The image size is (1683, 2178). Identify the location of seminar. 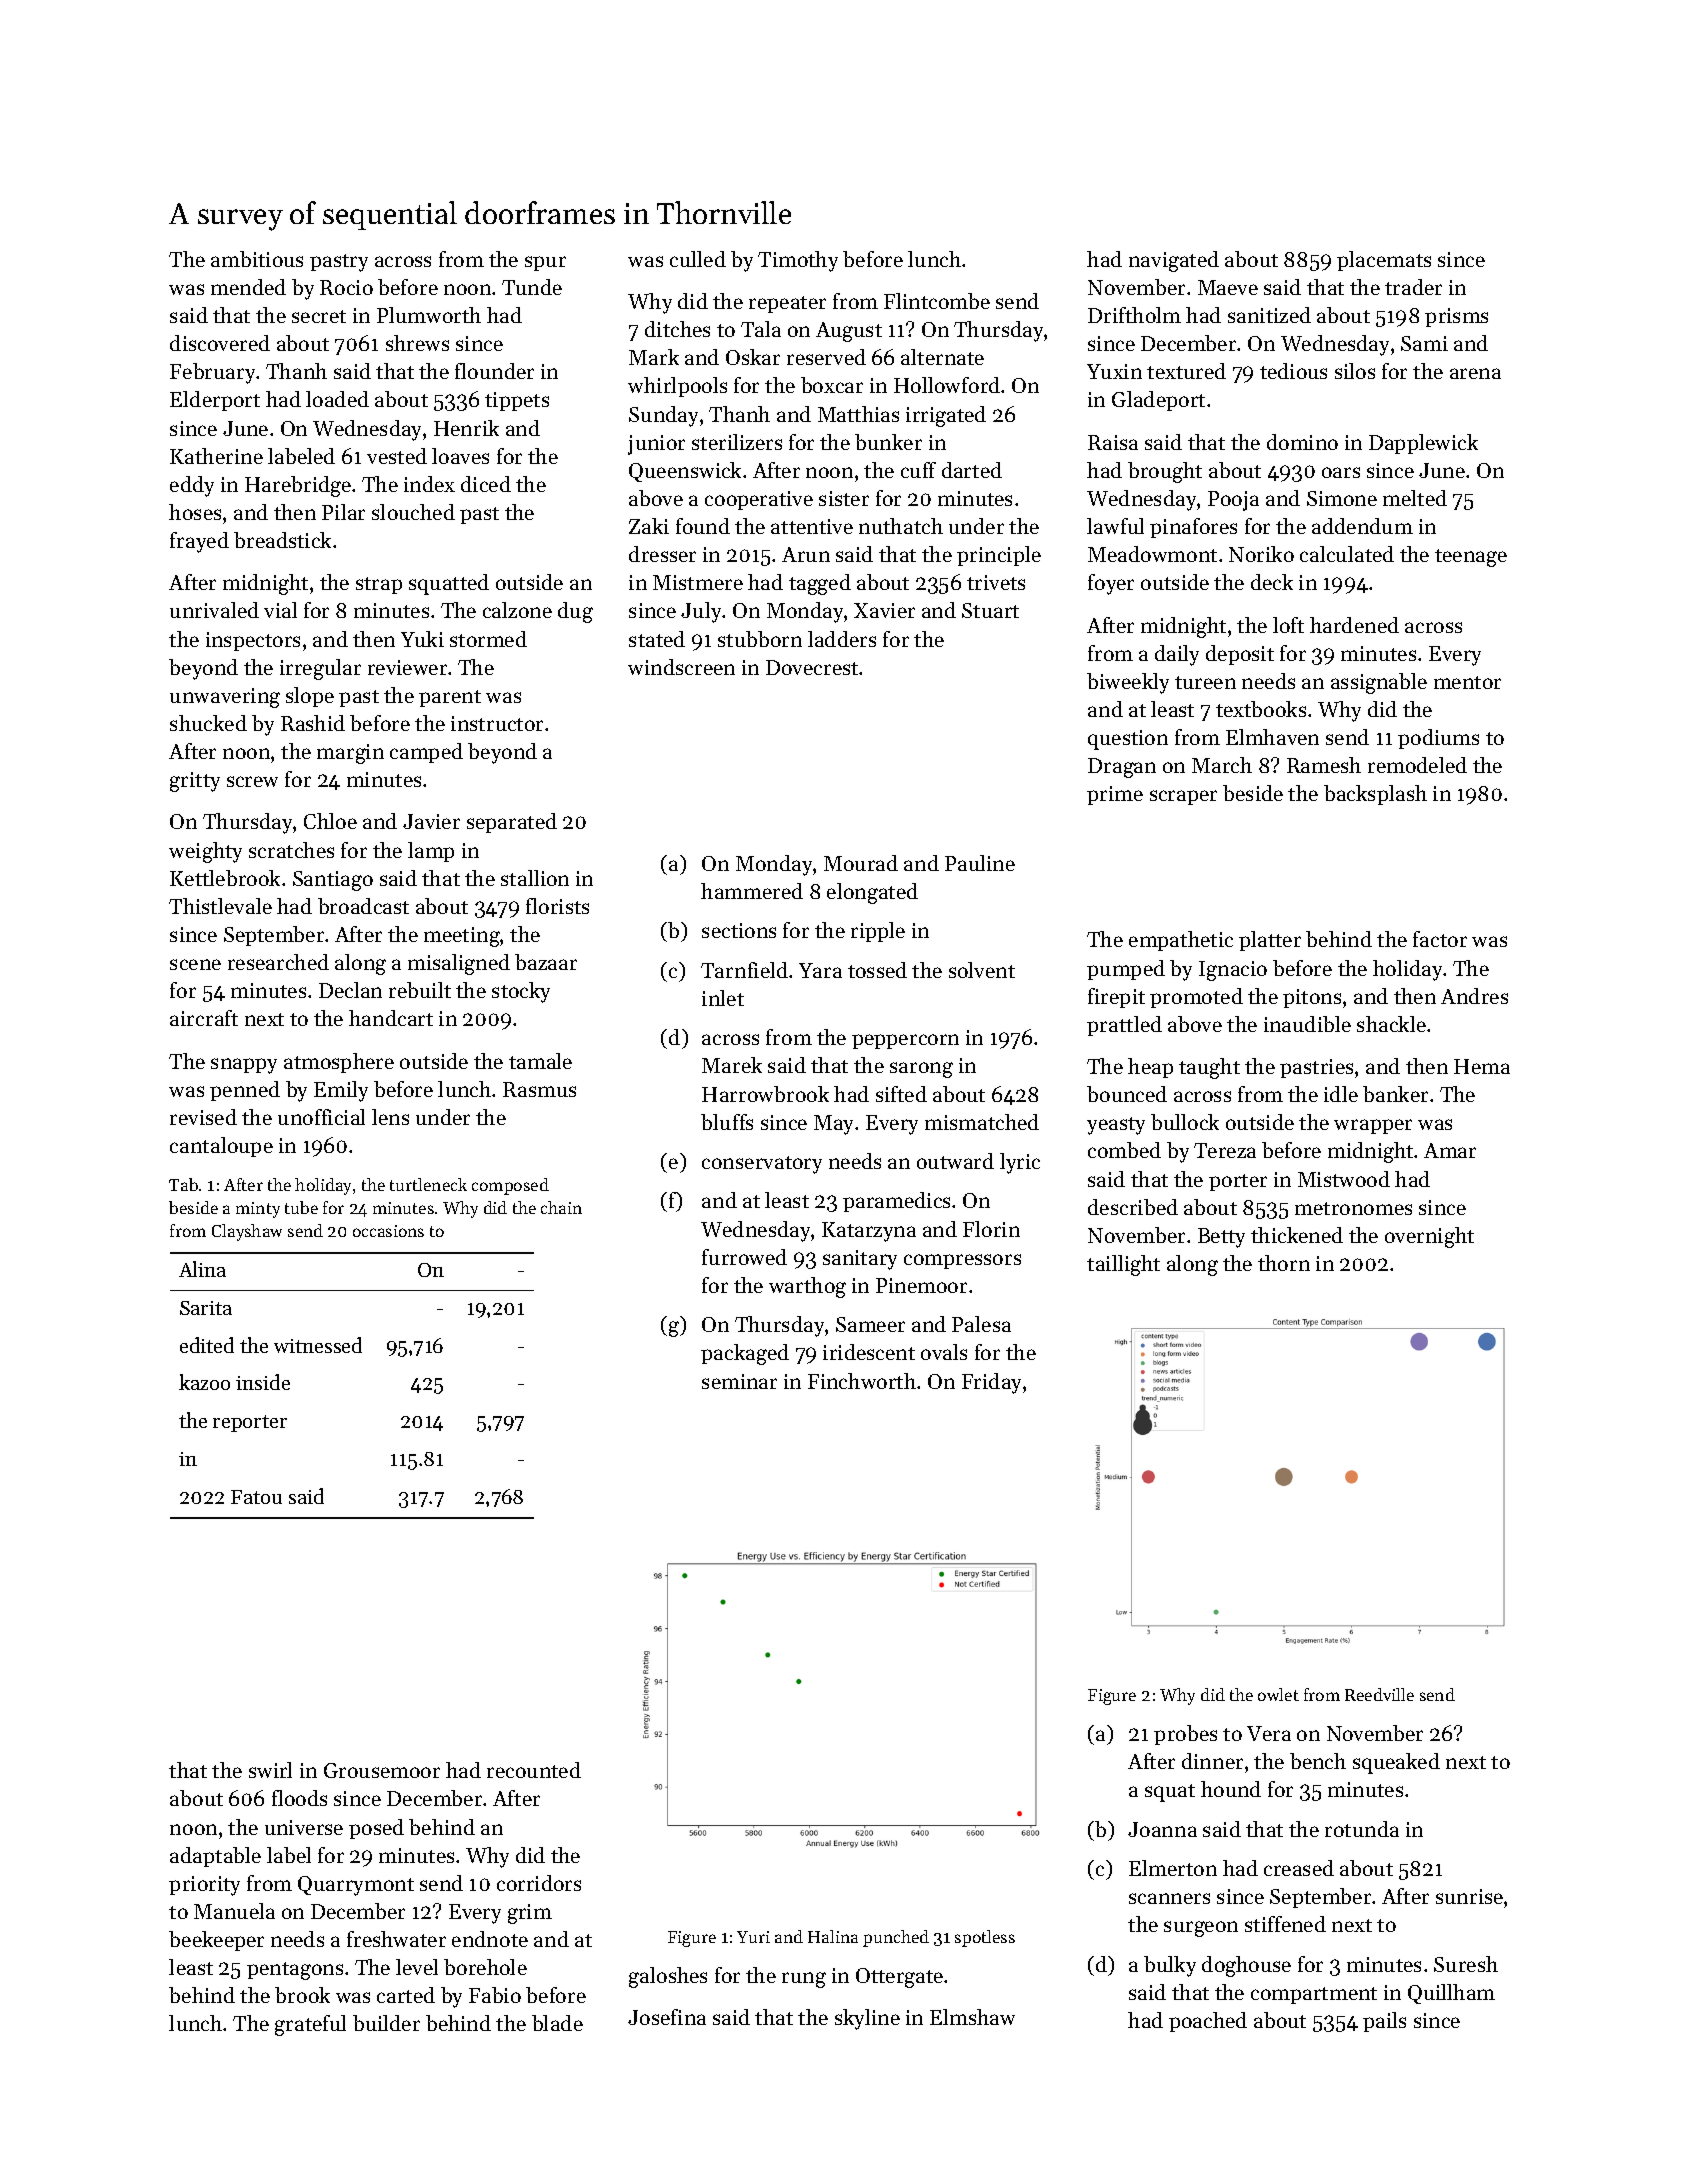
(739, 1381).
